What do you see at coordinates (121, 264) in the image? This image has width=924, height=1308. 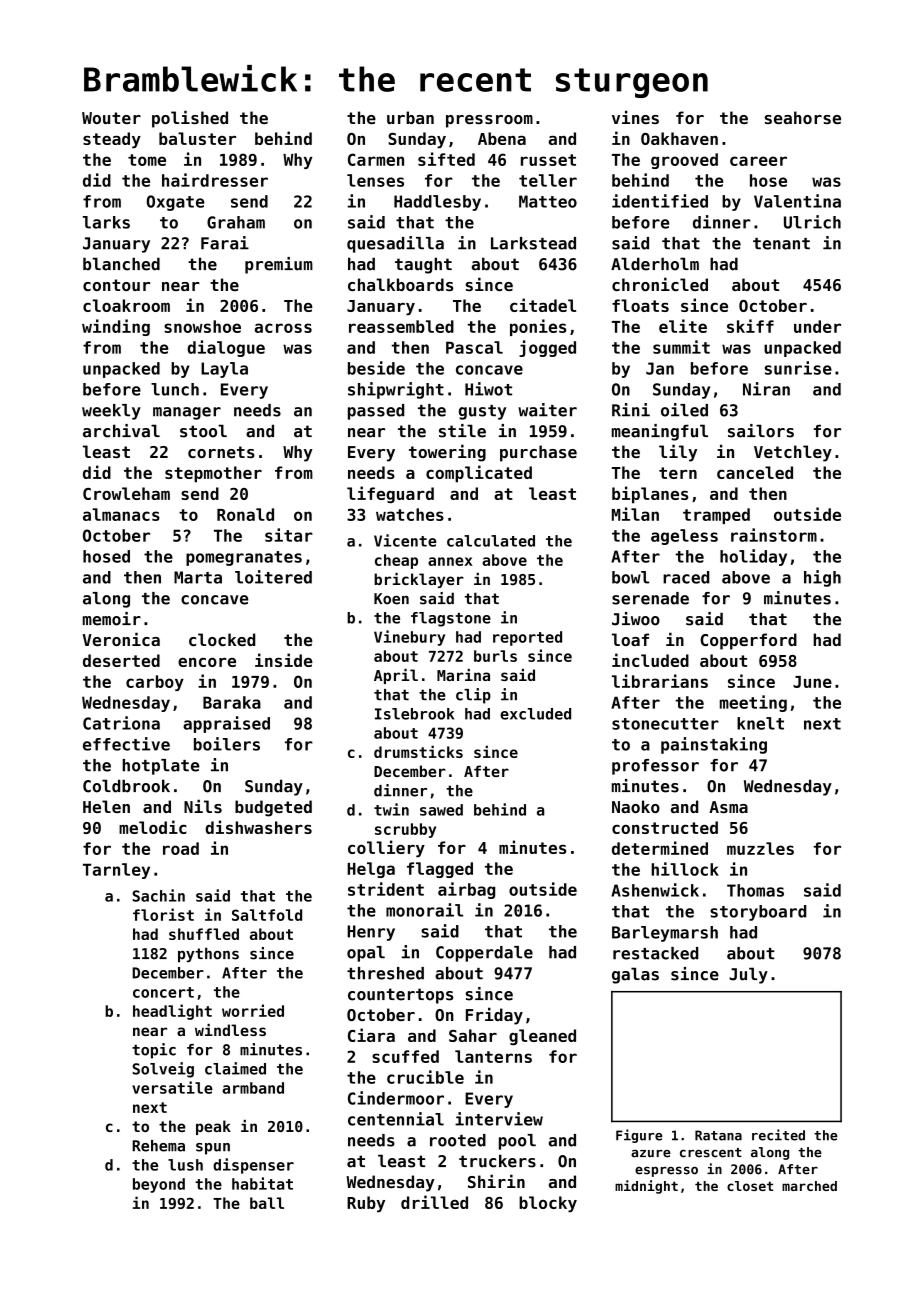 I see `blanched` at bounding box center [121, 264].
